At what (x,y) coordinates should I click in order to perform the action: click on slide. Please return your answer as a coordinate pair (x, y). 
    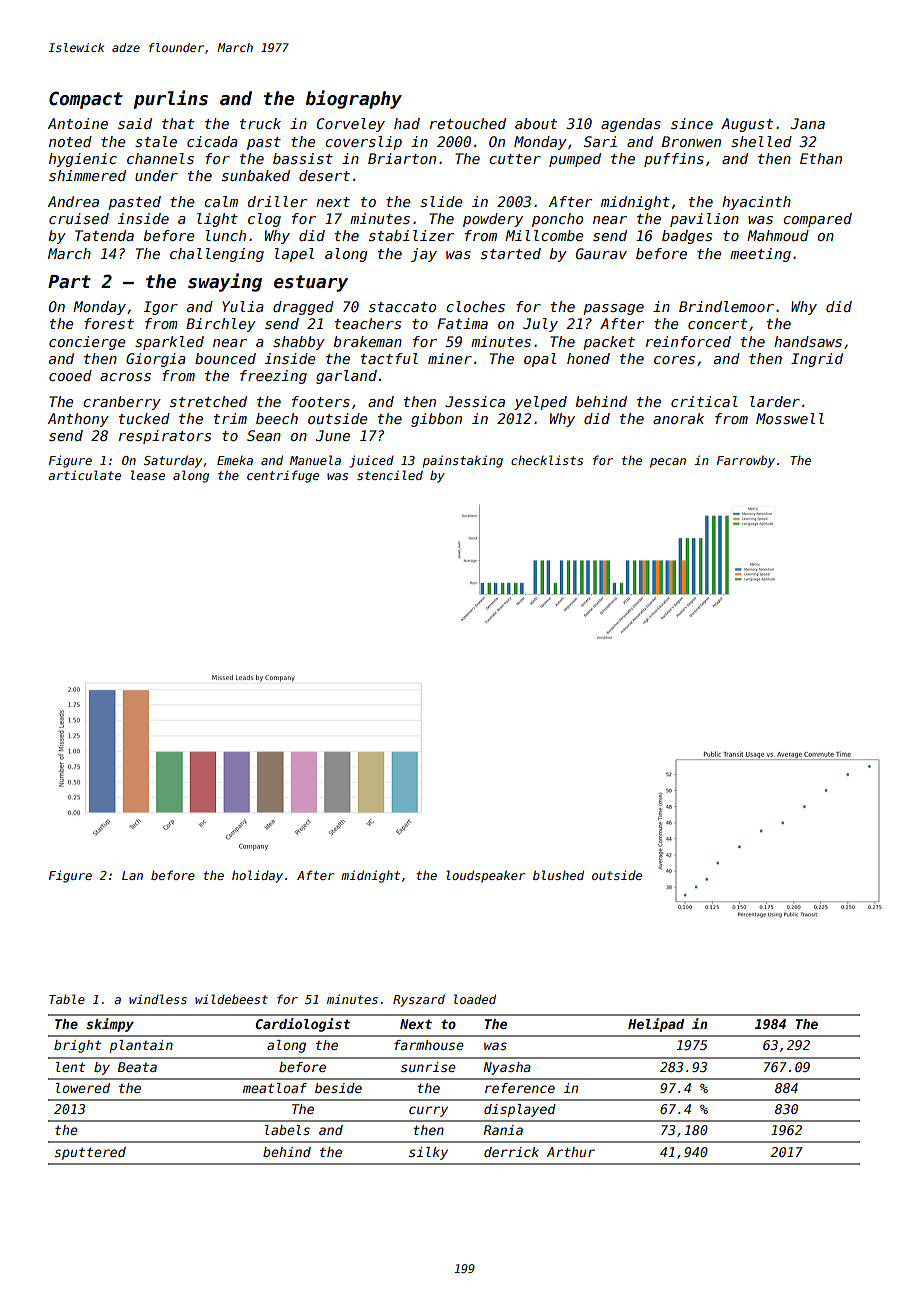
    Looking at the image, I should click on (441, 201).
